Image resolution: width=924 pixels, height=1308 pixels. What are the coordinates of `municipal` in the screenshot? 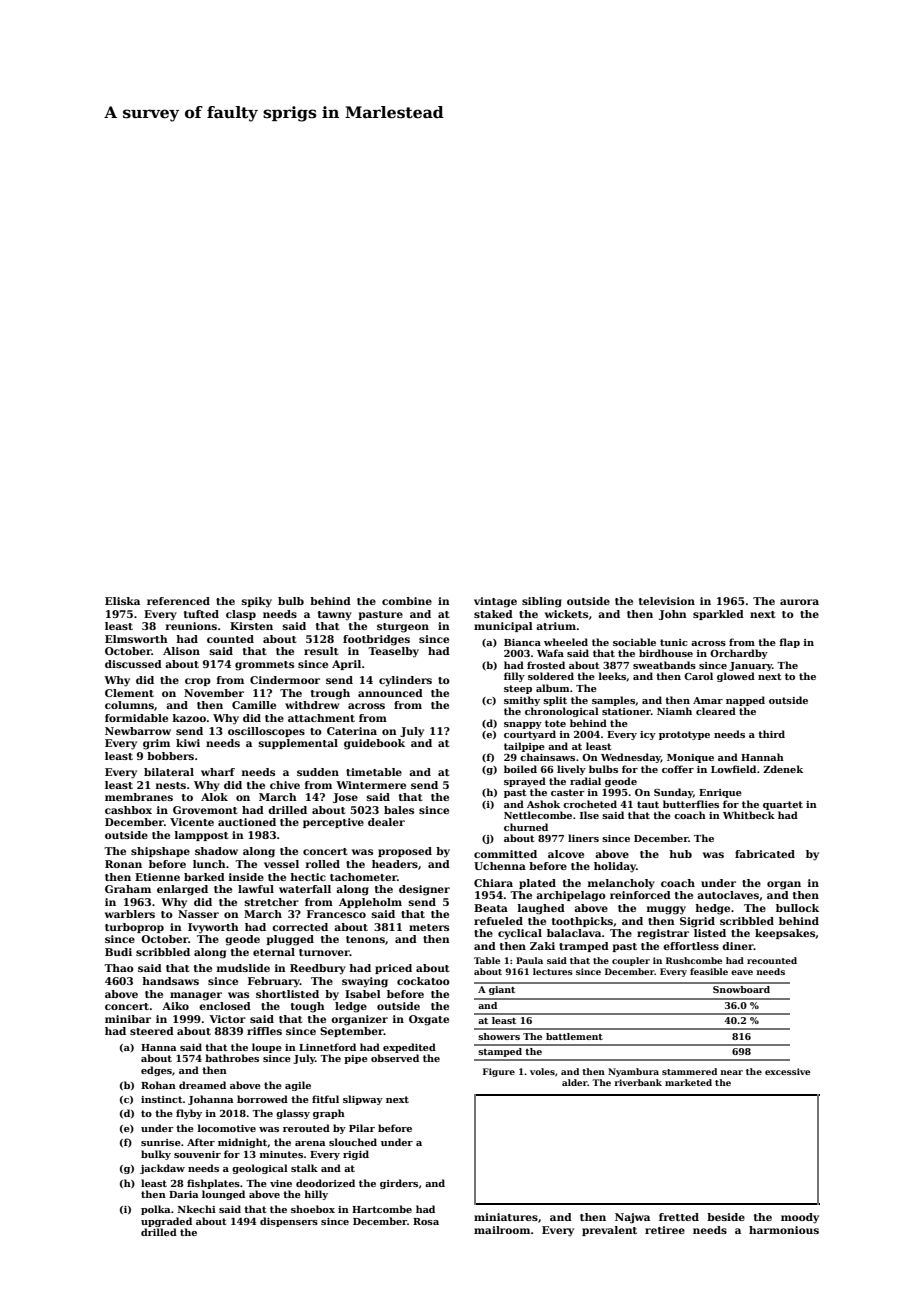 It's located at (503, 627).
